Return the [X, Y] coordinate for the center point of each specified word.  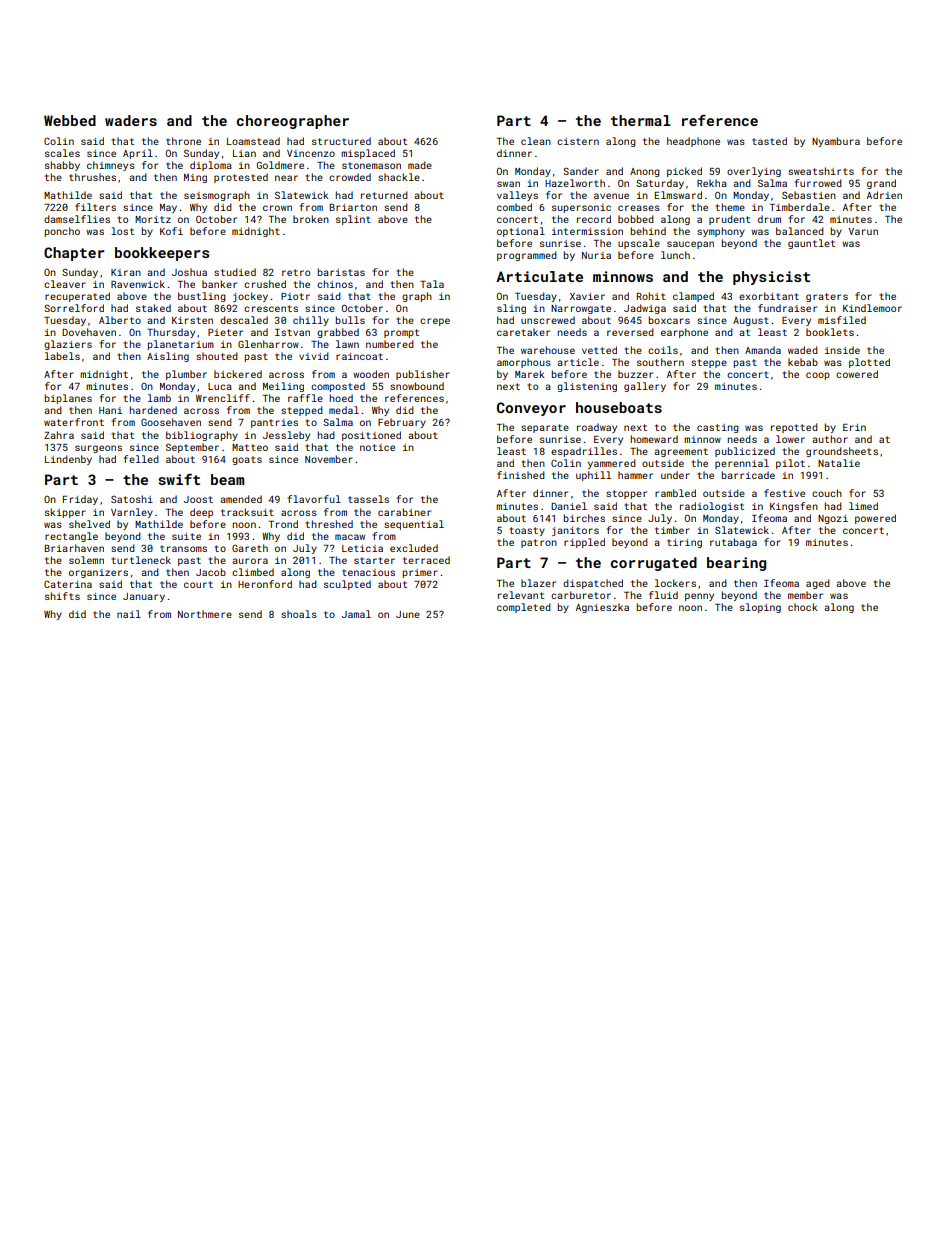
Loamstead [253, 141]
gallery [645, 387]
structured [341, 141]
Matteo [250, 447]
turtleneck [141, 560]
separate [545, 428]
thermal [641, 120]
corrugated [654, 564]
